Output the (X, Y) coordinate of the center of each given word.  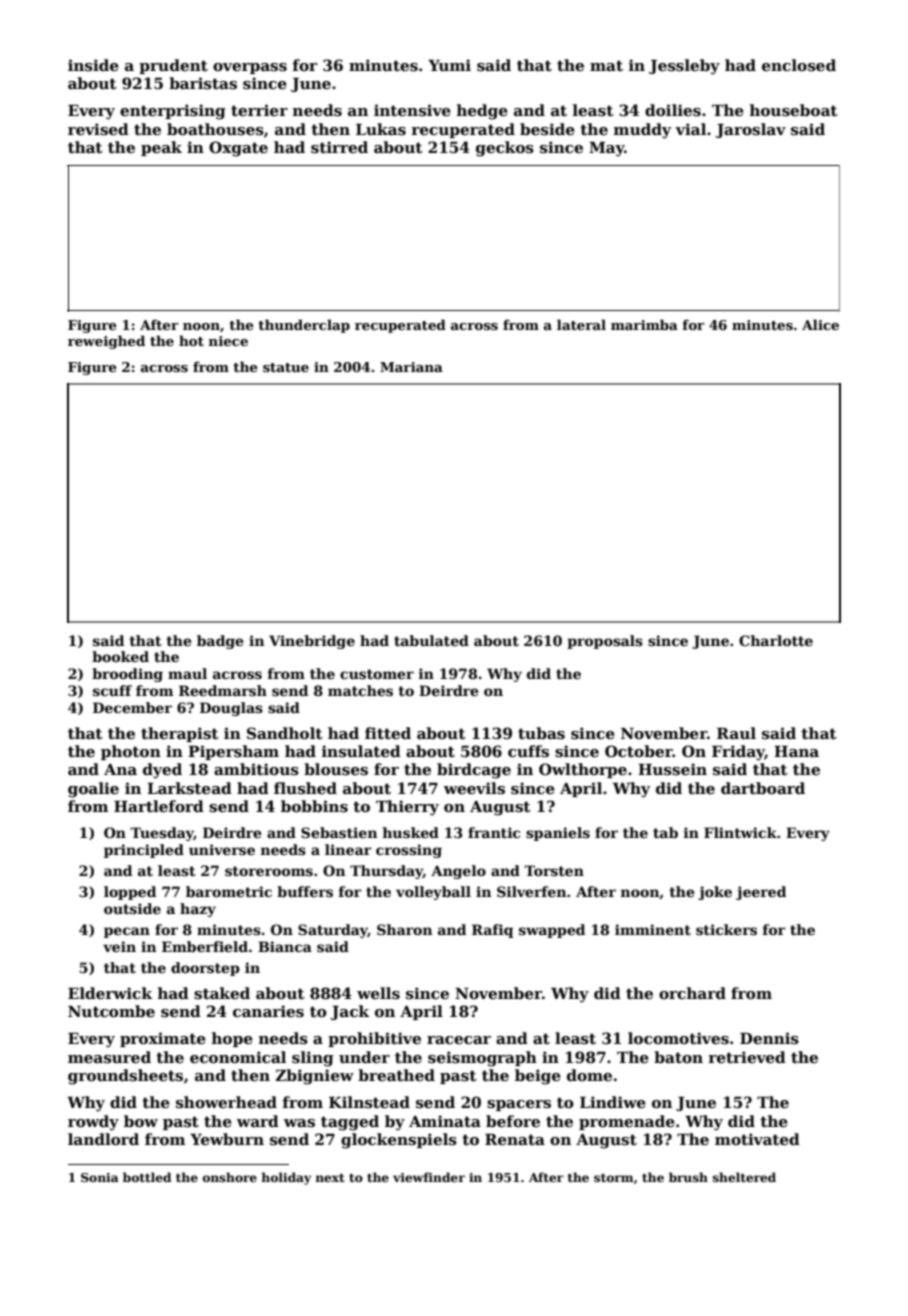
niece (228, 341)
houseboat (794, 110)
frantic (494, 832)
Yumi (449, 65)
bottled (147, 1177)
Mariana (411, 367)
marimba (644, 324)
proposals (605, 642)
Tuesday (162, 834)
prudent (173, 66)
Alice (820, 324)
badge (220, 642)
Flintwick (740, 832)
